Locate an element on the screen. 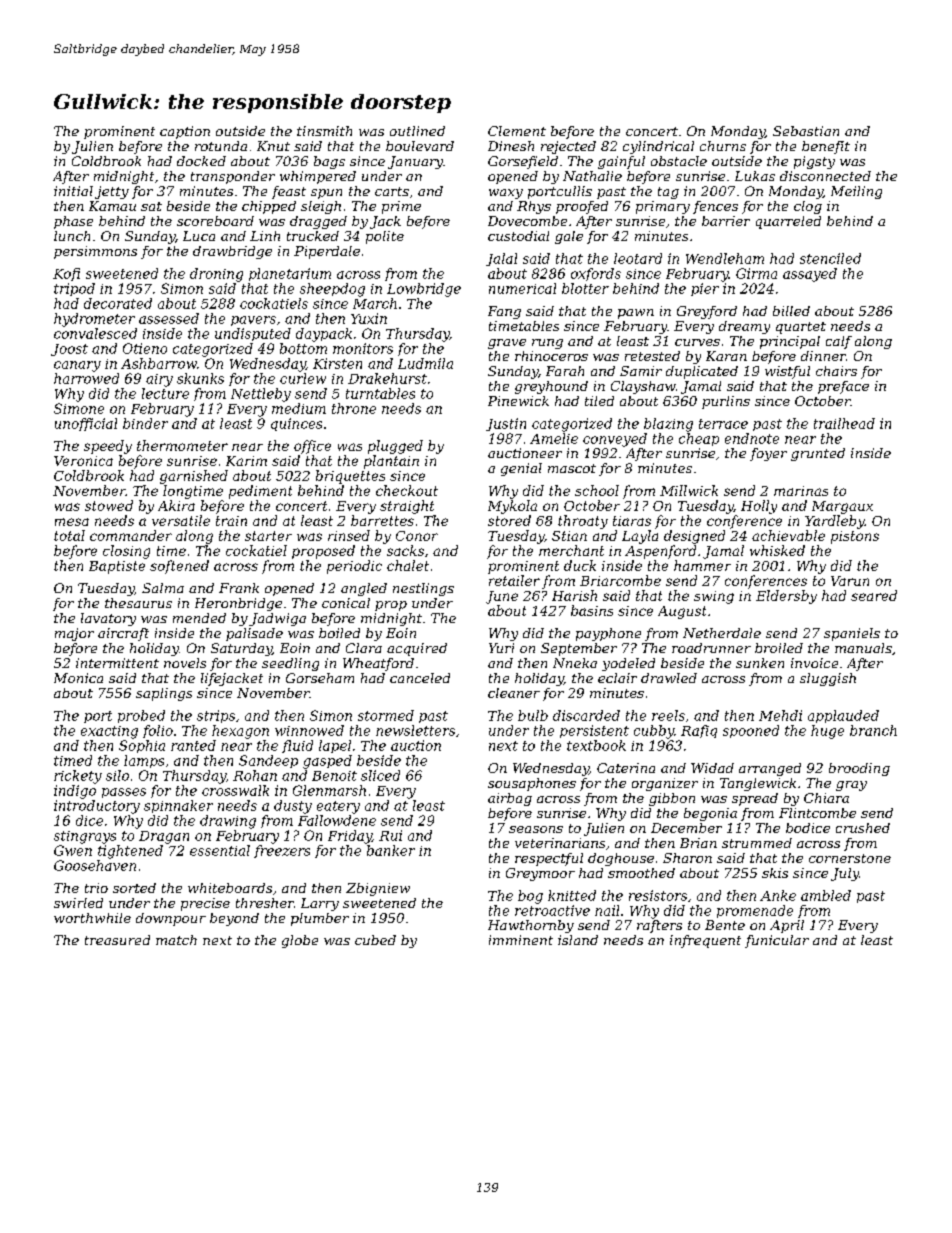  mascot is located at coordinates (572, 468).
